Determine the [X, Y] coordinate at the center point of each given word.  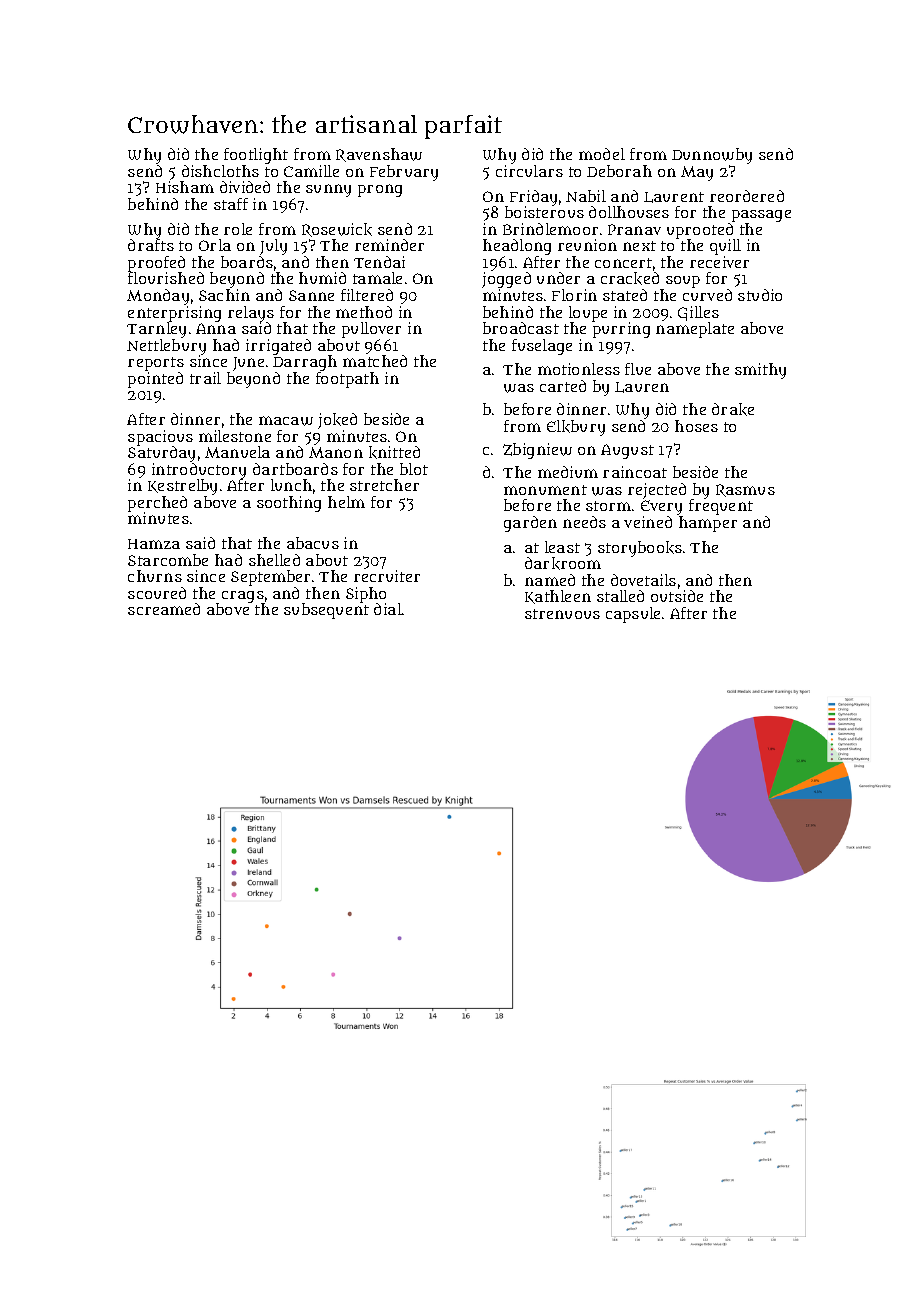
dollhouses [629, 212]
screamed [164, 609]
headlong [517, 247]
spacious [160, 438]
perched [157, 504]
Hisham [185, 187]
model [602, 154]
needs [584, 522]
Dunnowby [712, 156]
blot [414, 469]
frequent [721, 507]
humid [322, 278]
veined [648, 522]
